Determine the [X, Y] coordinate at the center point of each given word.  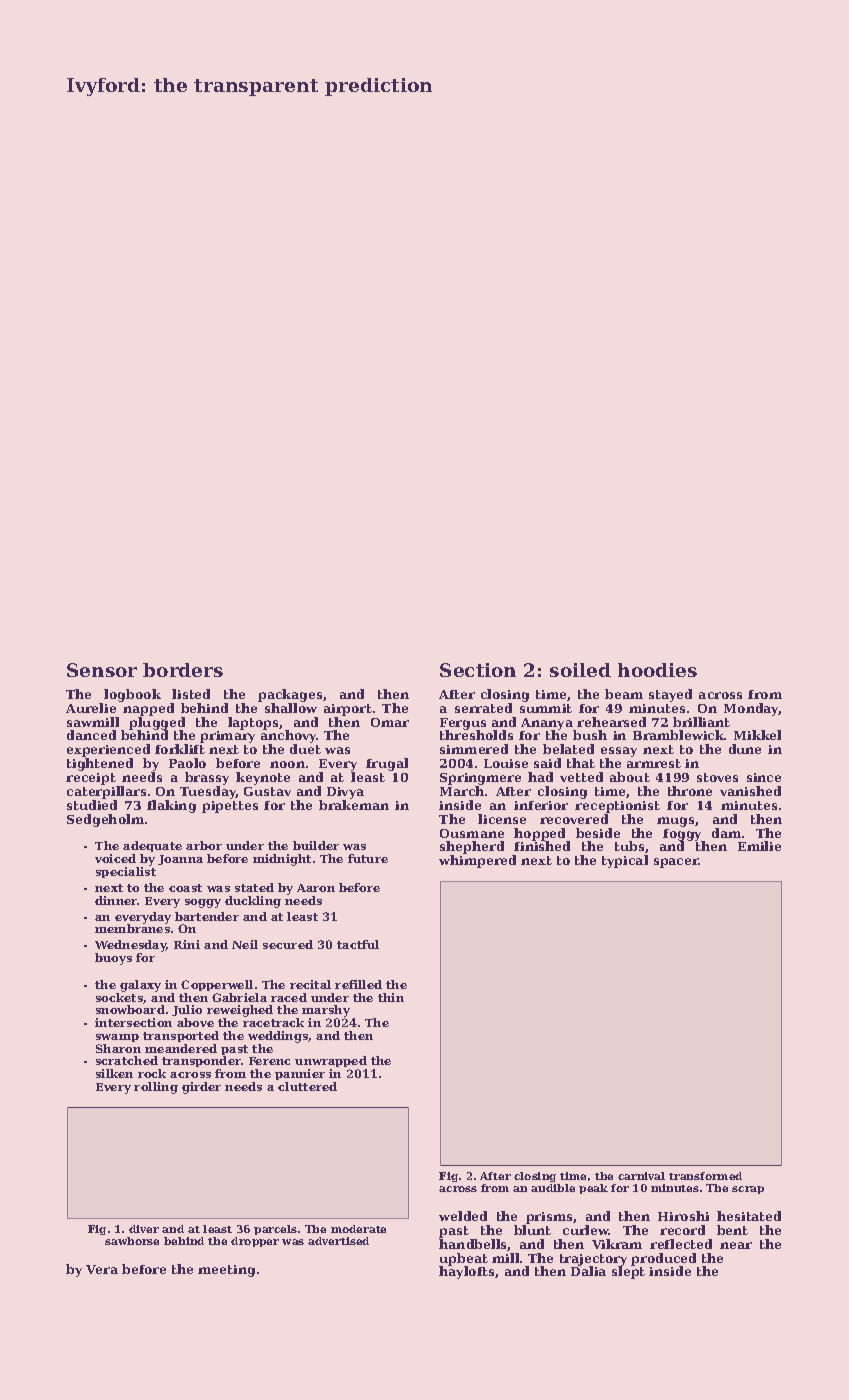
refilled [358, 984]
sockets [119, 997]
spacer [676, 863]
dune [745, 749]
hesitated [749, 1216]
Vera [102, 1269]
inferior [541, 805]
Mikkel [757, 735]
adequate [152, 846]
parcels [275, 1230]
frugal [387, 764]
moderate [358, 1229]
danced [91, 735]
